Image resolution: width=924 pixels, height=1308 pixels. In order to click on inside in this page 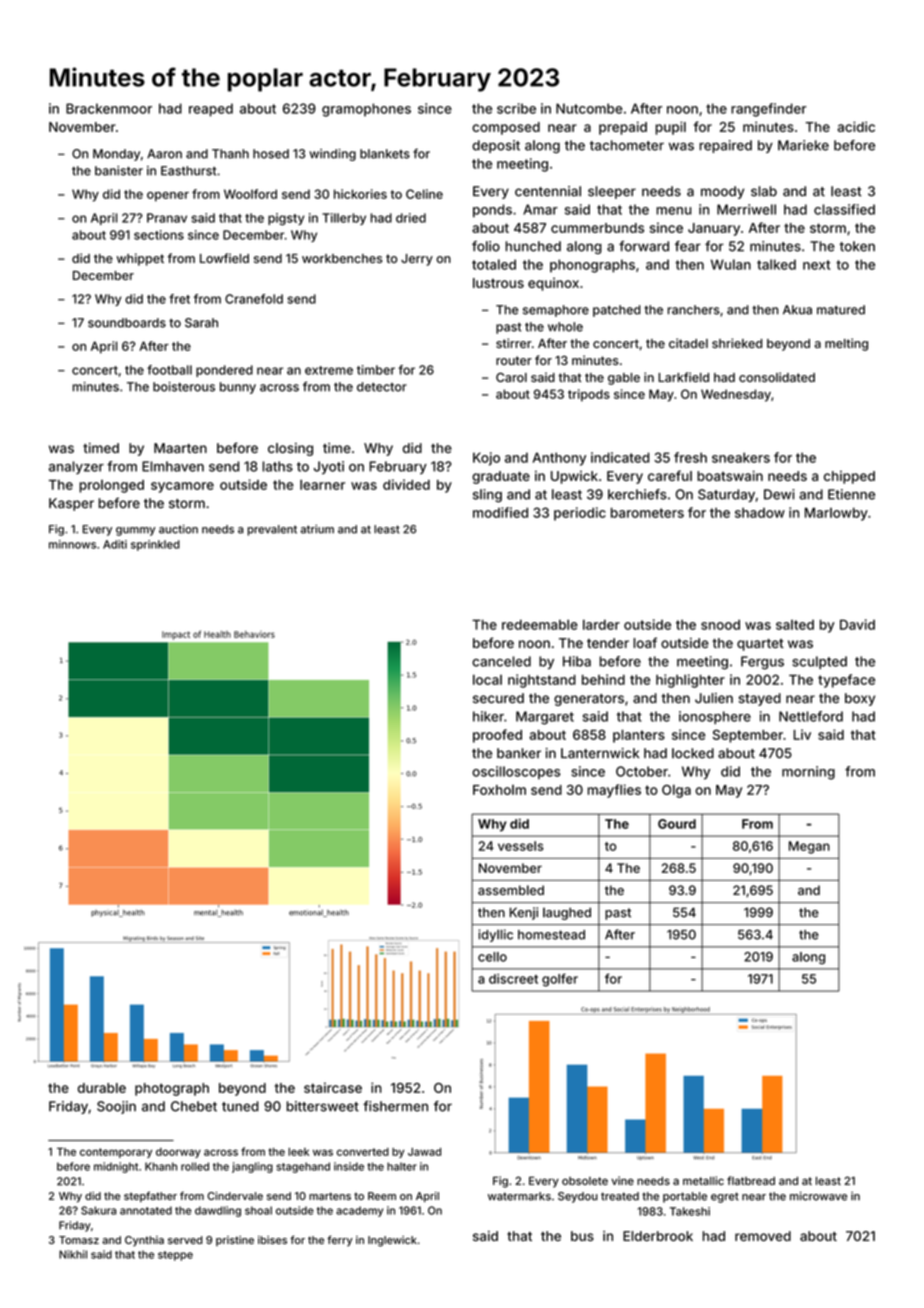, I will do `click(349, 1166)`.
